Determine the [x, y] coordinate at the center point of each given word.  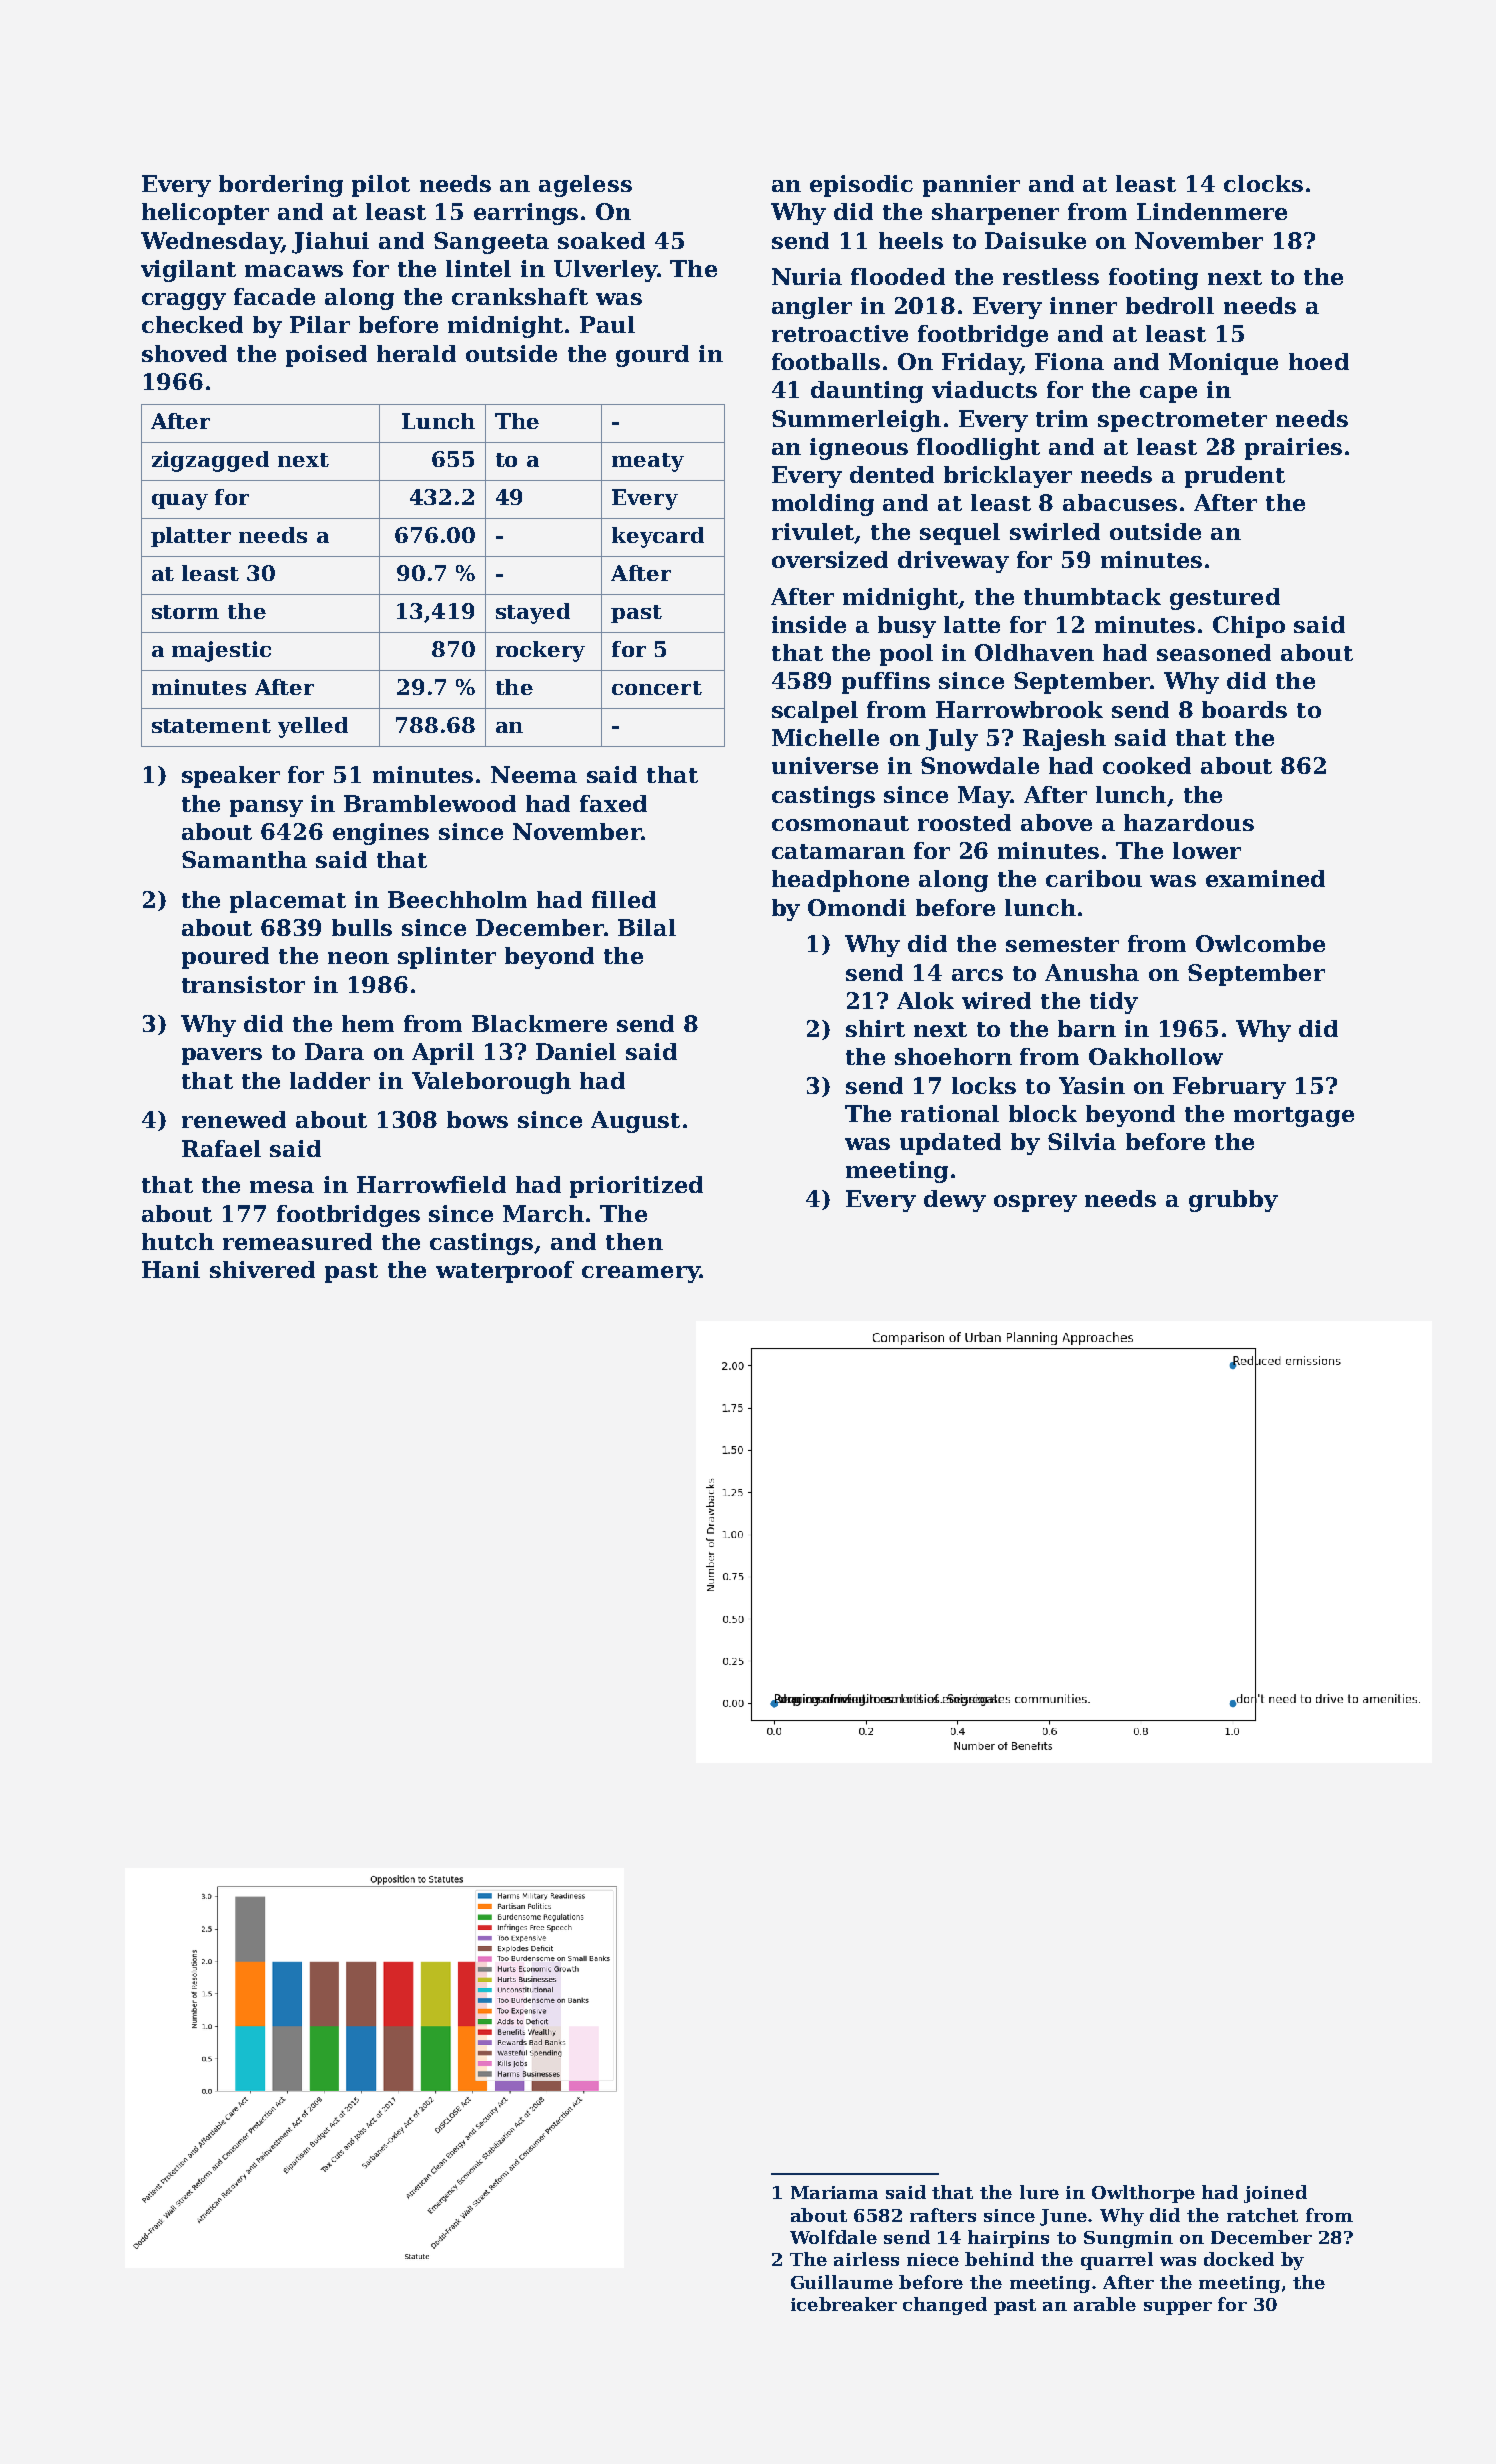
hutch [178, 1241]
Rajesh [1064, 740]
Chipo [1249, 627]
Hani [171, 1269]
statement [211, 726]
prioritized [636, 1187]
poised [326, 356]
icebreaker [844, 2304]
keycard [658, 537]
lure [1039, 2192]
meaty [648, 462]
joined [1275, 2194]
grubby [1233, 1201]
